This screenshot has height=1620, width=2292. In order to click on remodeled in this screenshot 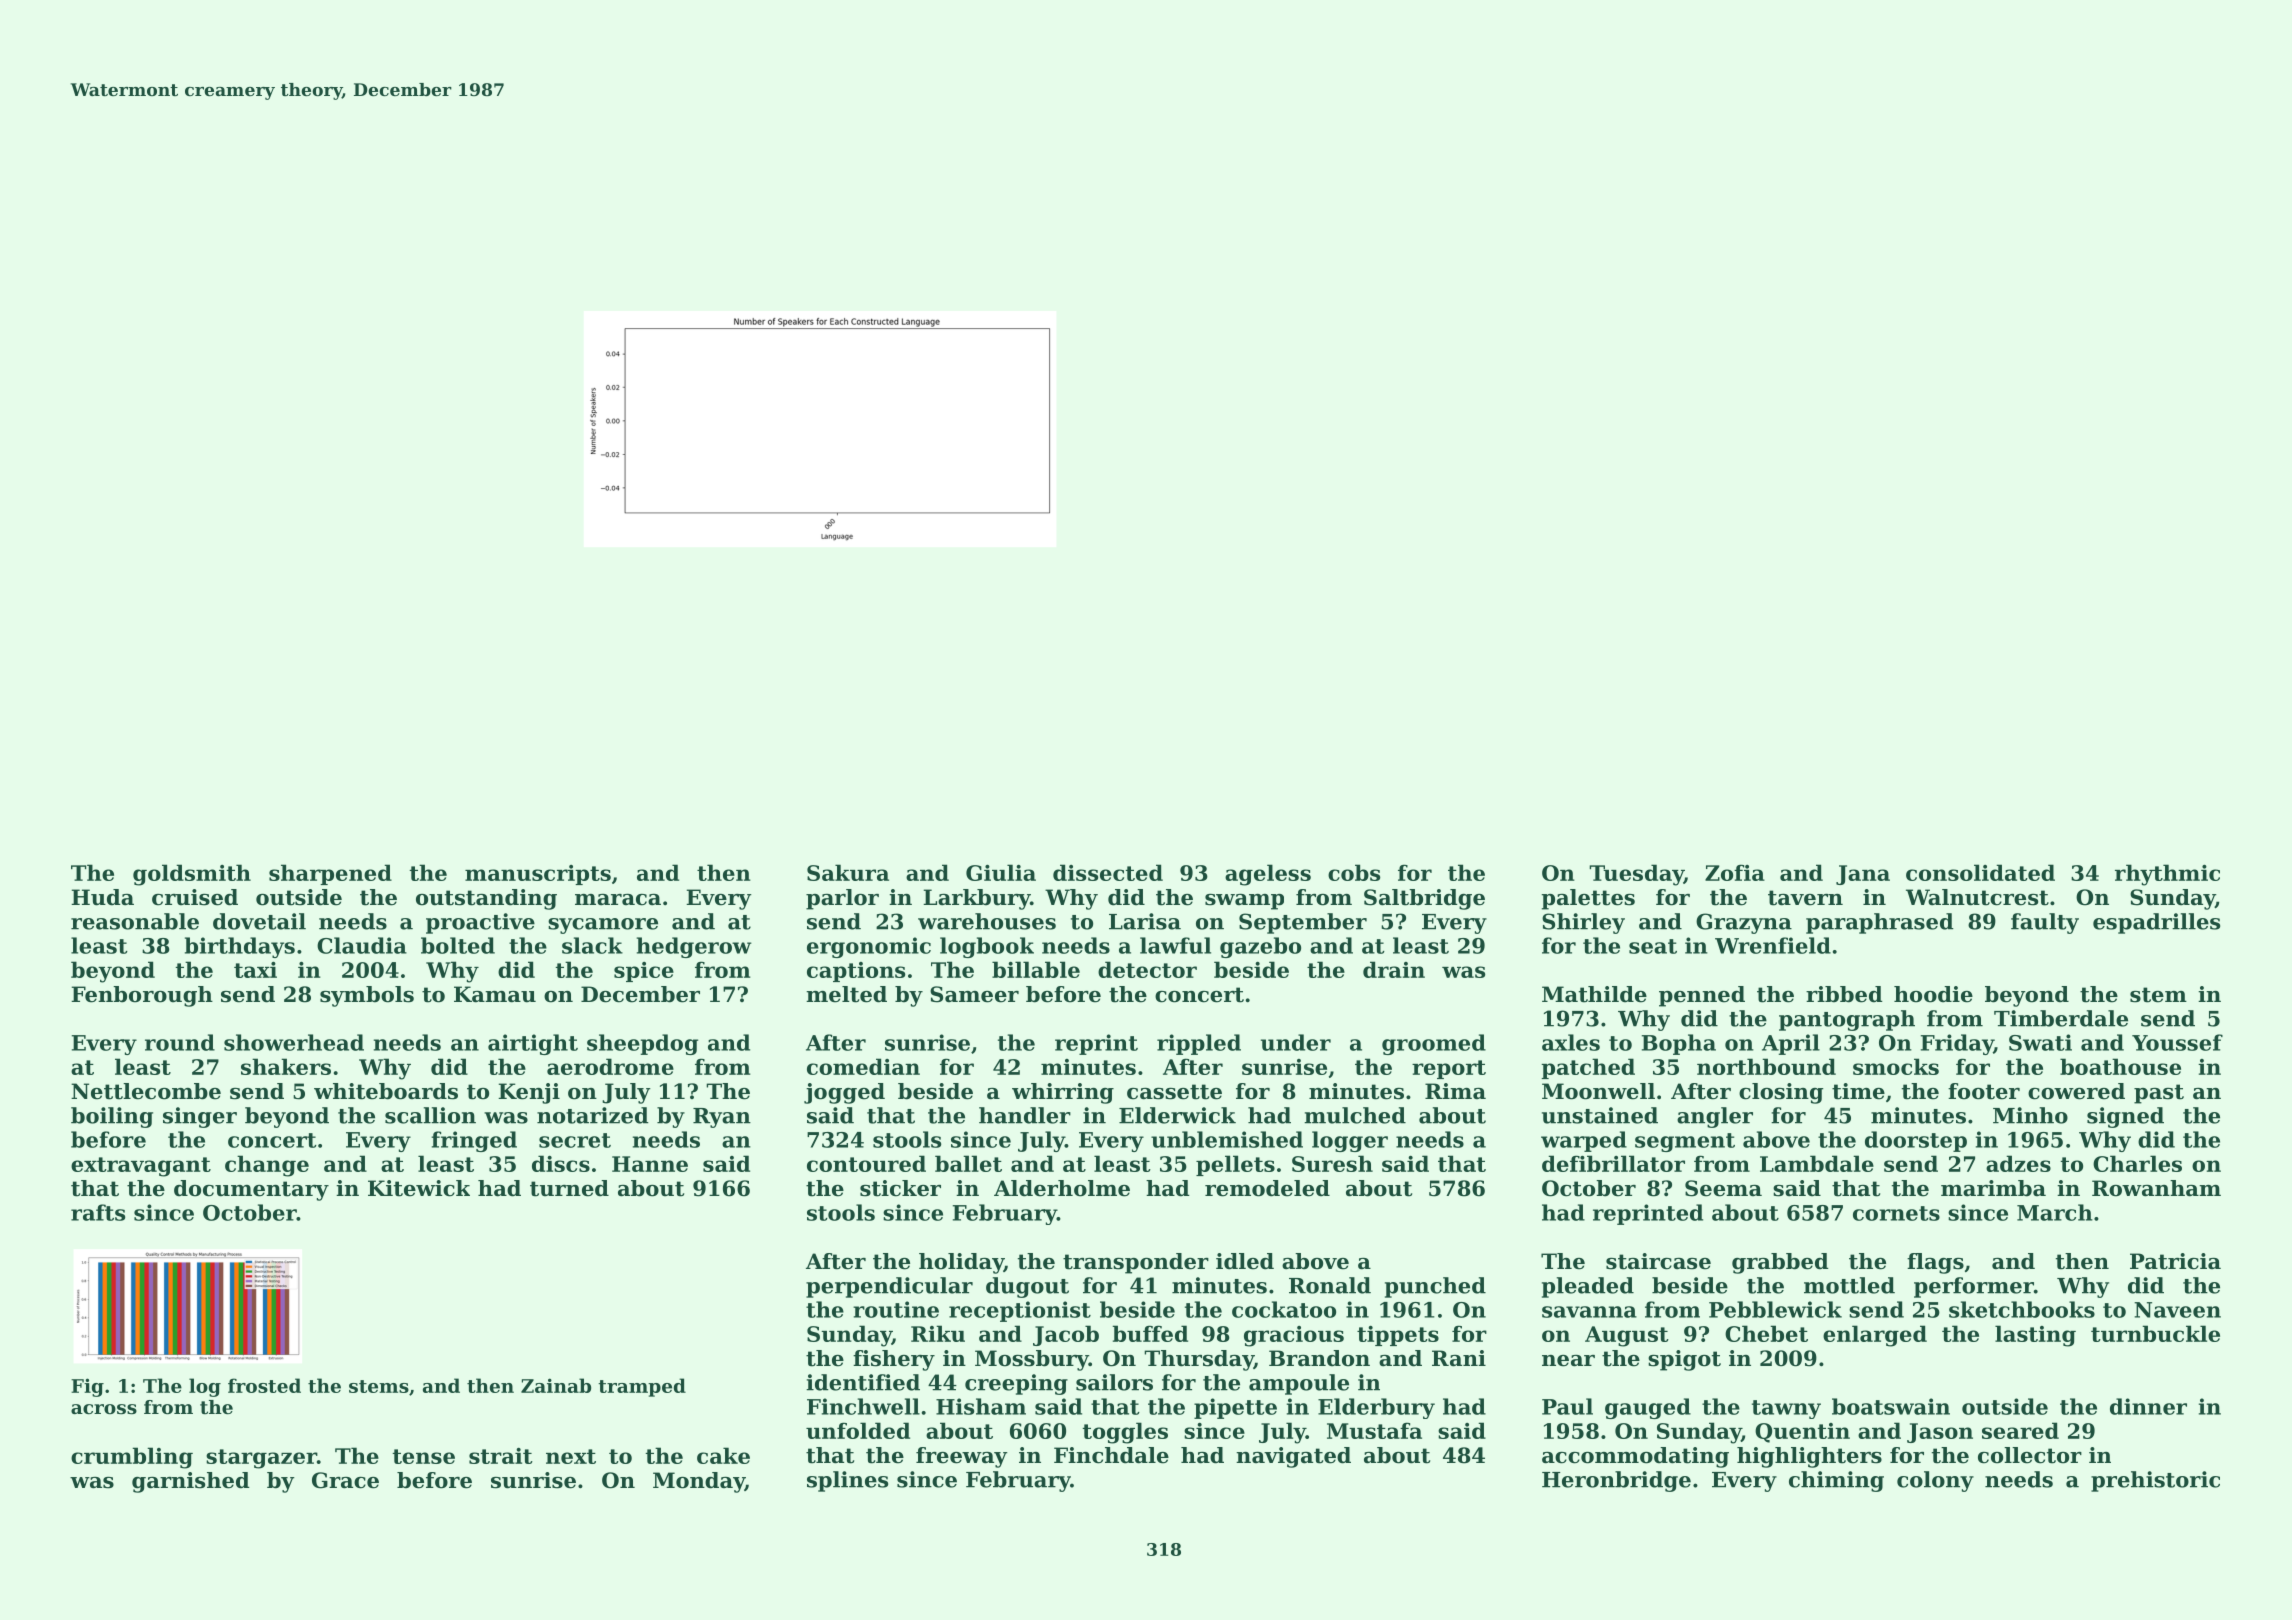, I will do `click(1267, 1188)`.
